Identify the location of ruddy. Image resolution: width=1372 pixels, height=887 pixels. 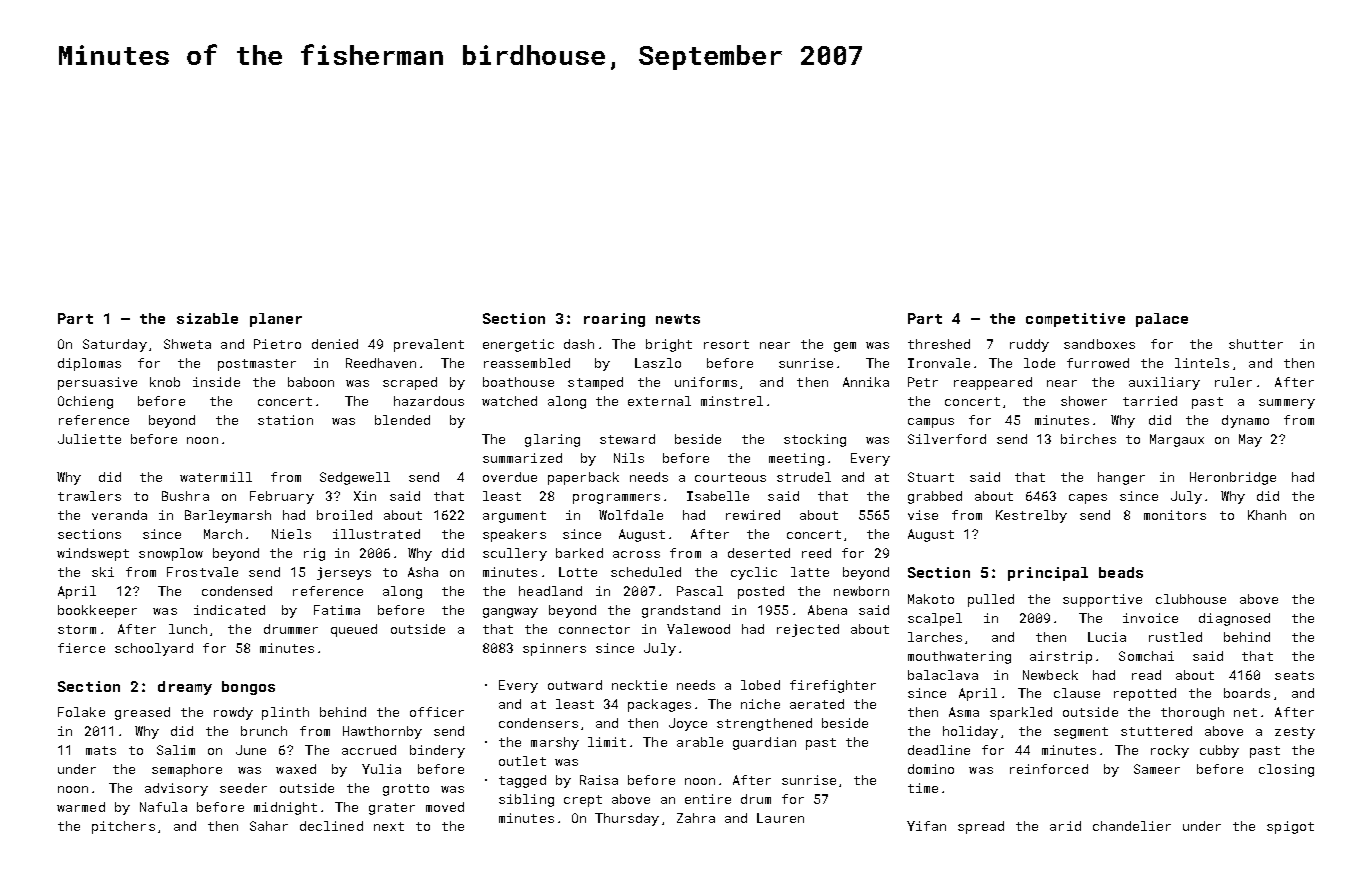
(1029, 345).
